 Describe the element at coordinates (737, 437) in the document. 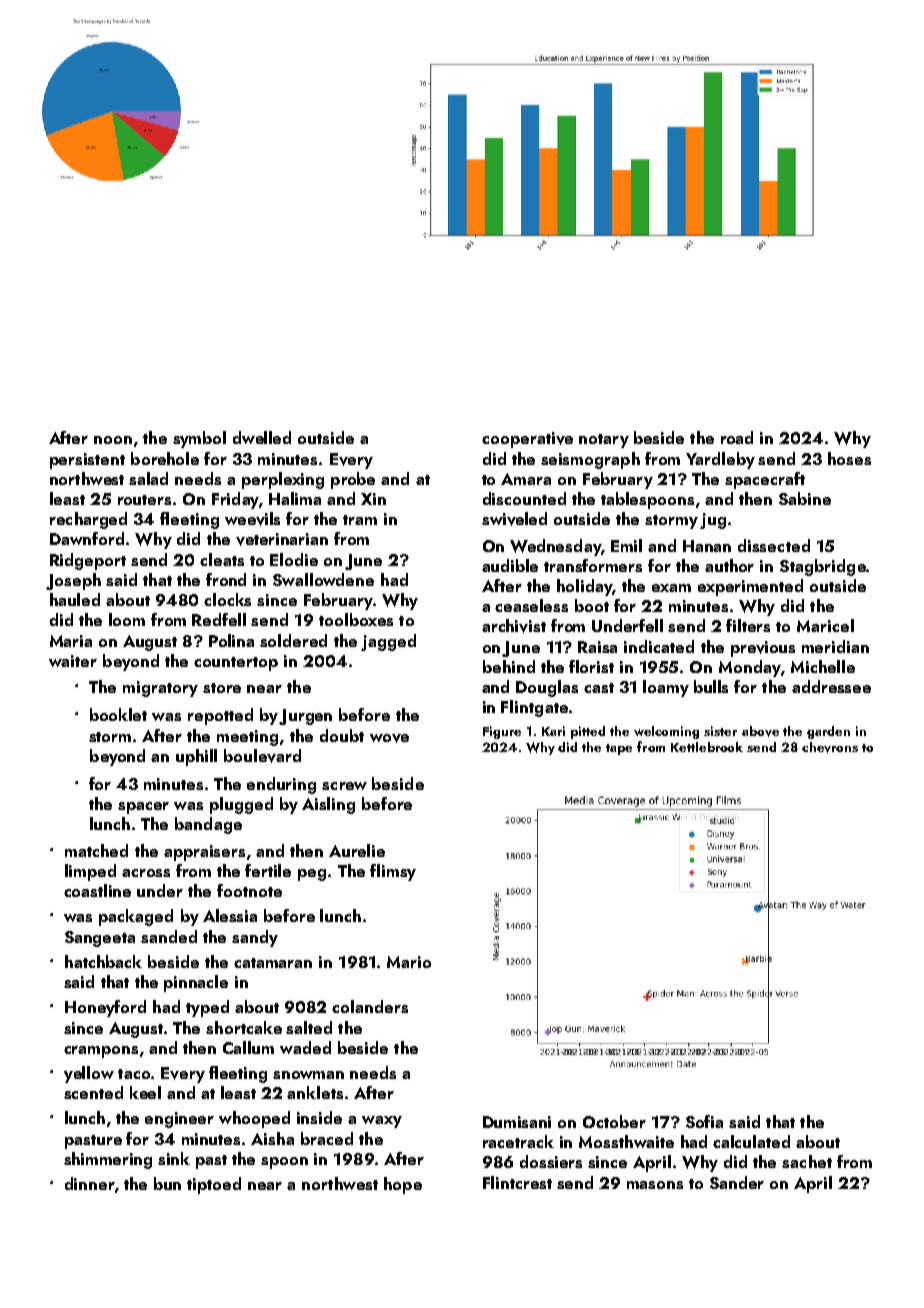

I see `road` at that location.
